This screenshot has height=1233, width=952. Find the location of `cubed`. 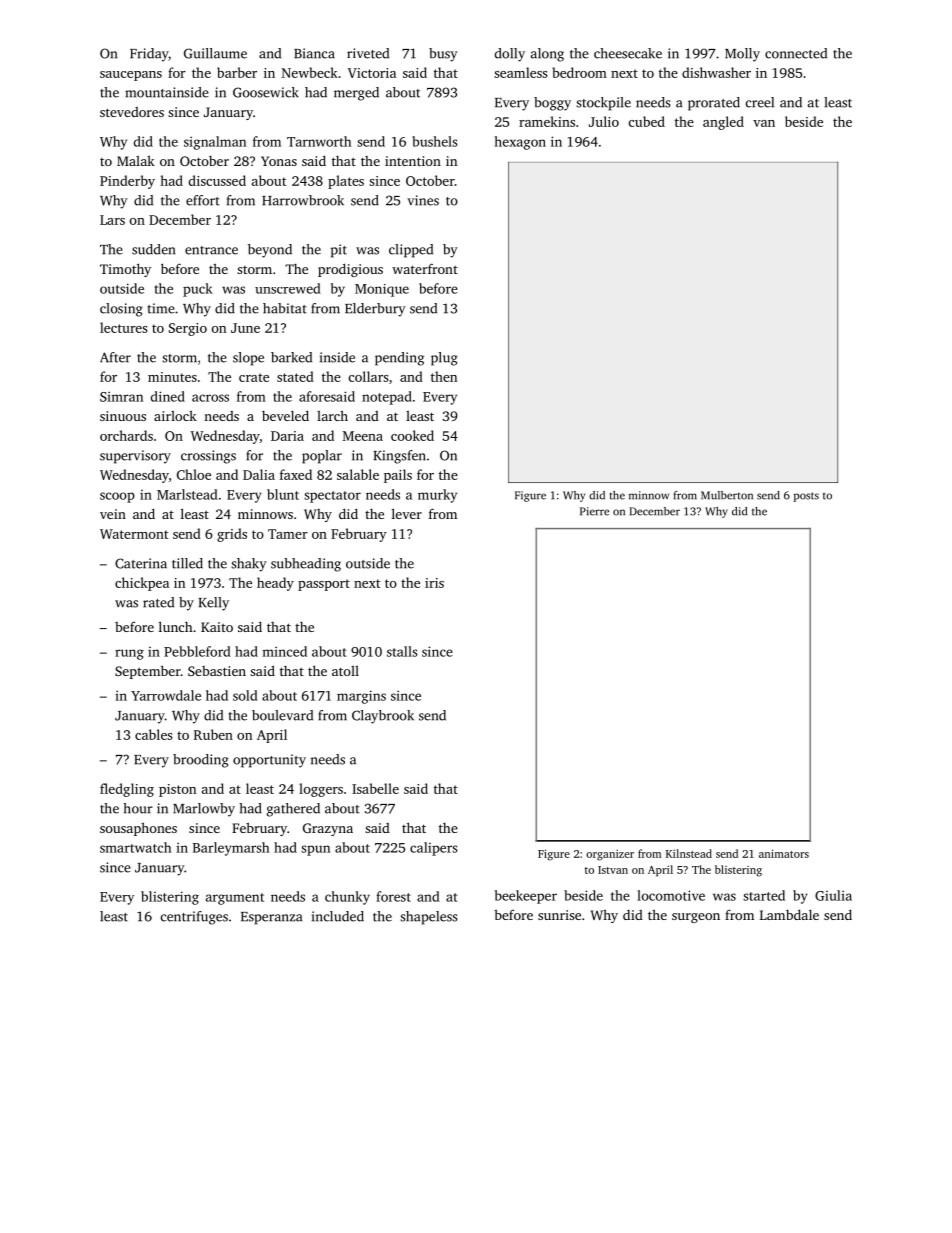

cubed is located at coordinates (647, 121).
